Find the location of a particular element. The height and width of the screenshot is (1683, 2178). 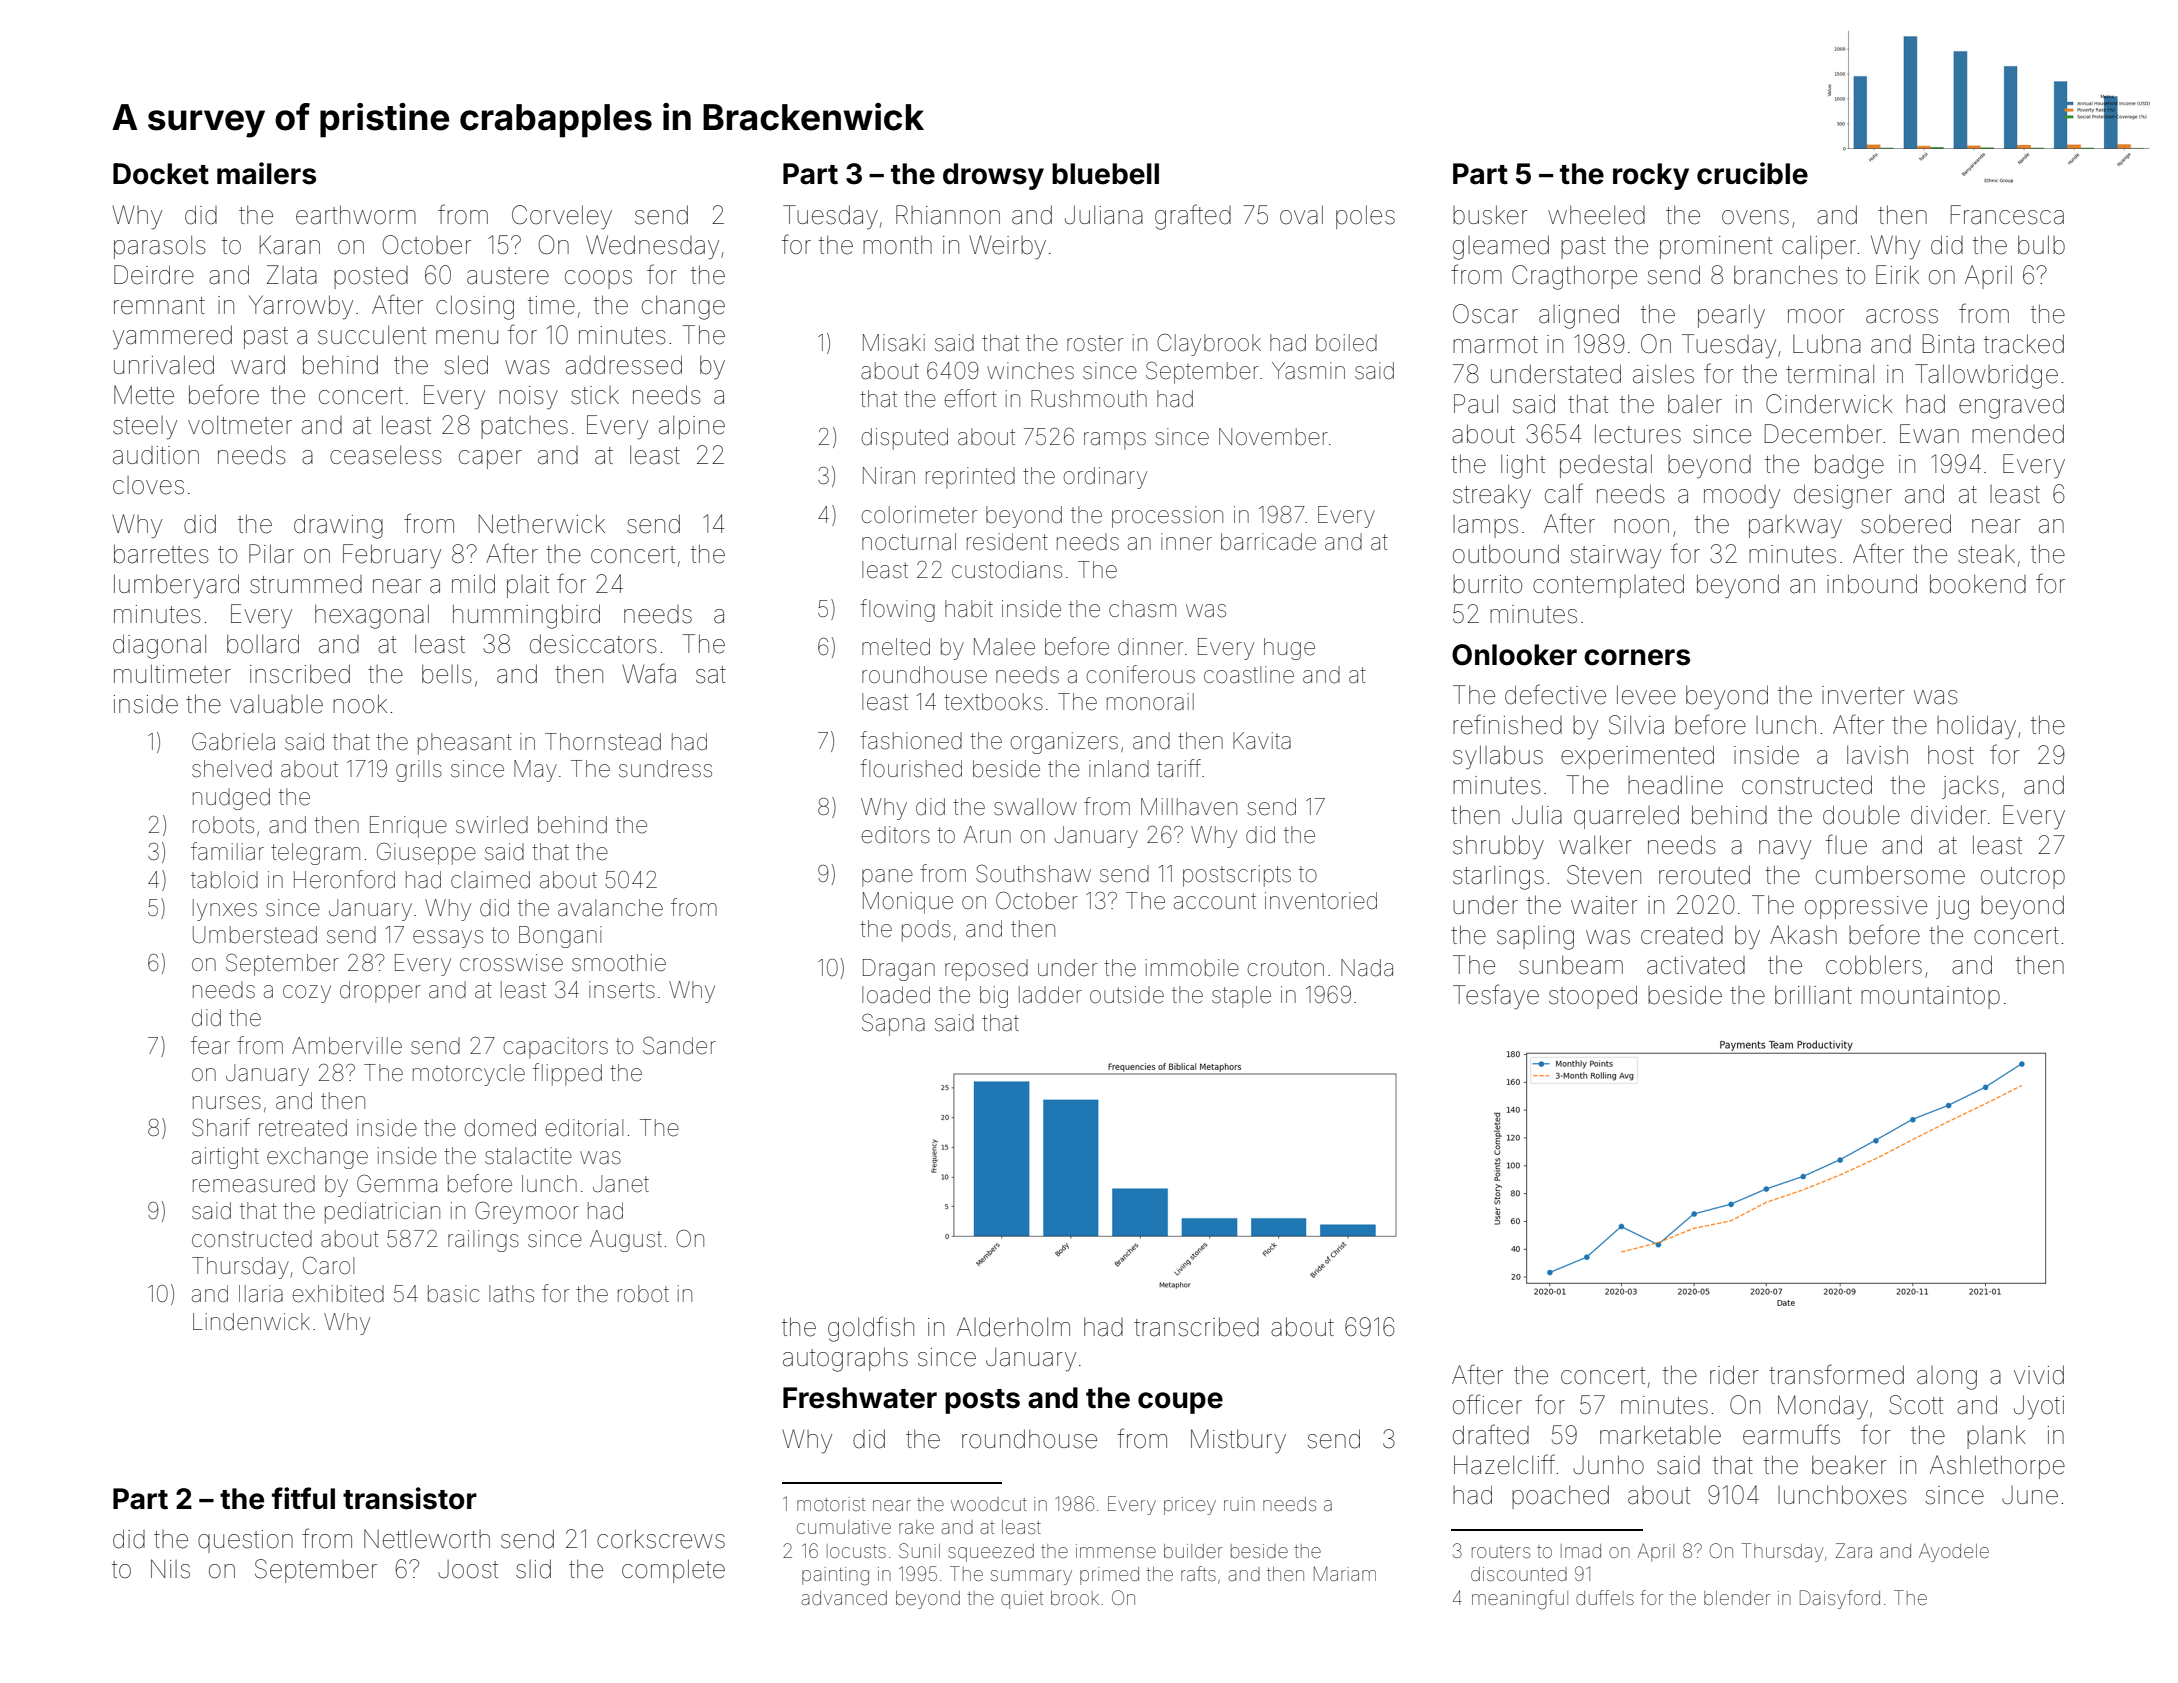

terminal is located at coordinates (1830, 374).
